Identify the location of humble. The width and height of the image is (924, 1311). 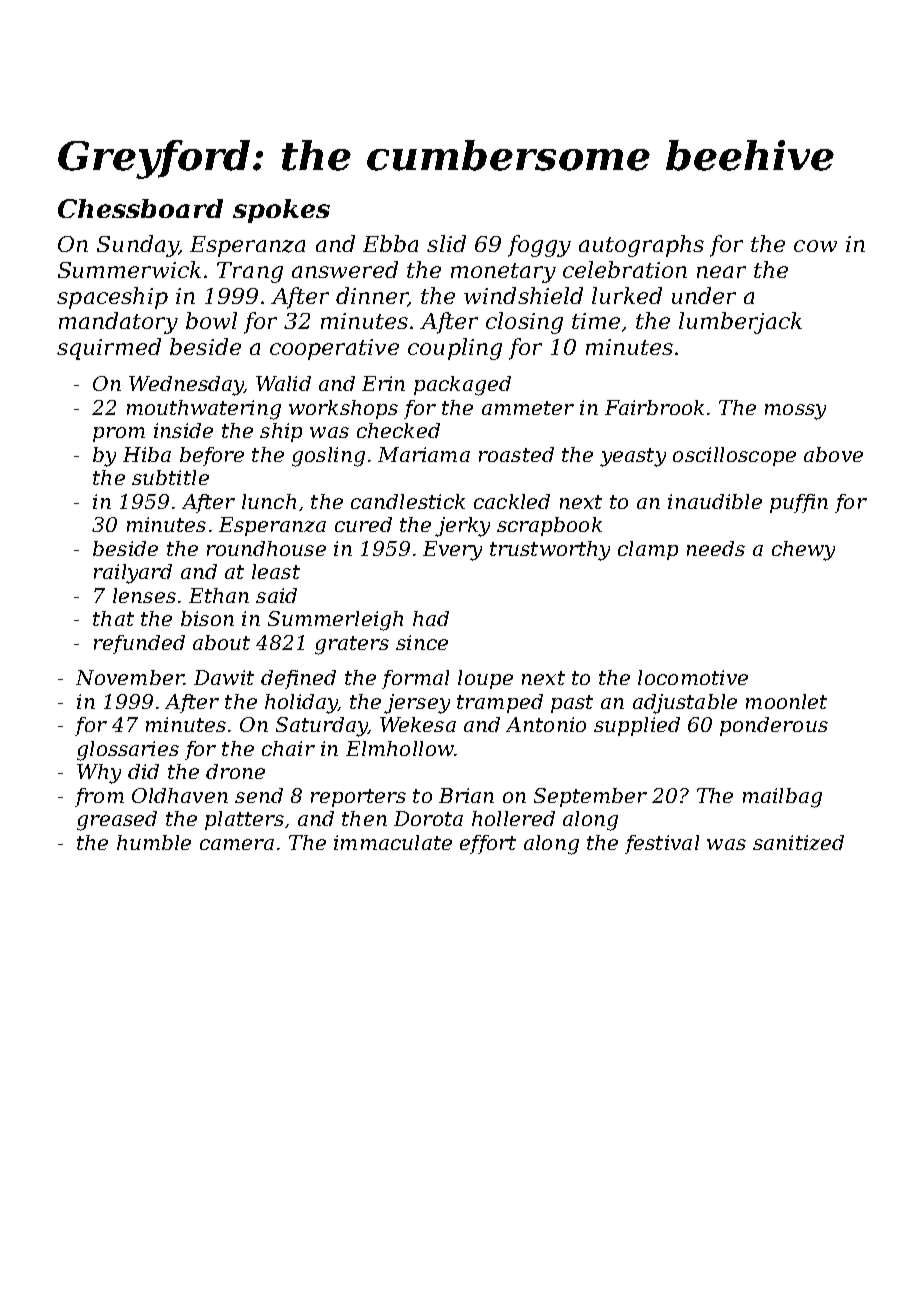
(154, 842).
